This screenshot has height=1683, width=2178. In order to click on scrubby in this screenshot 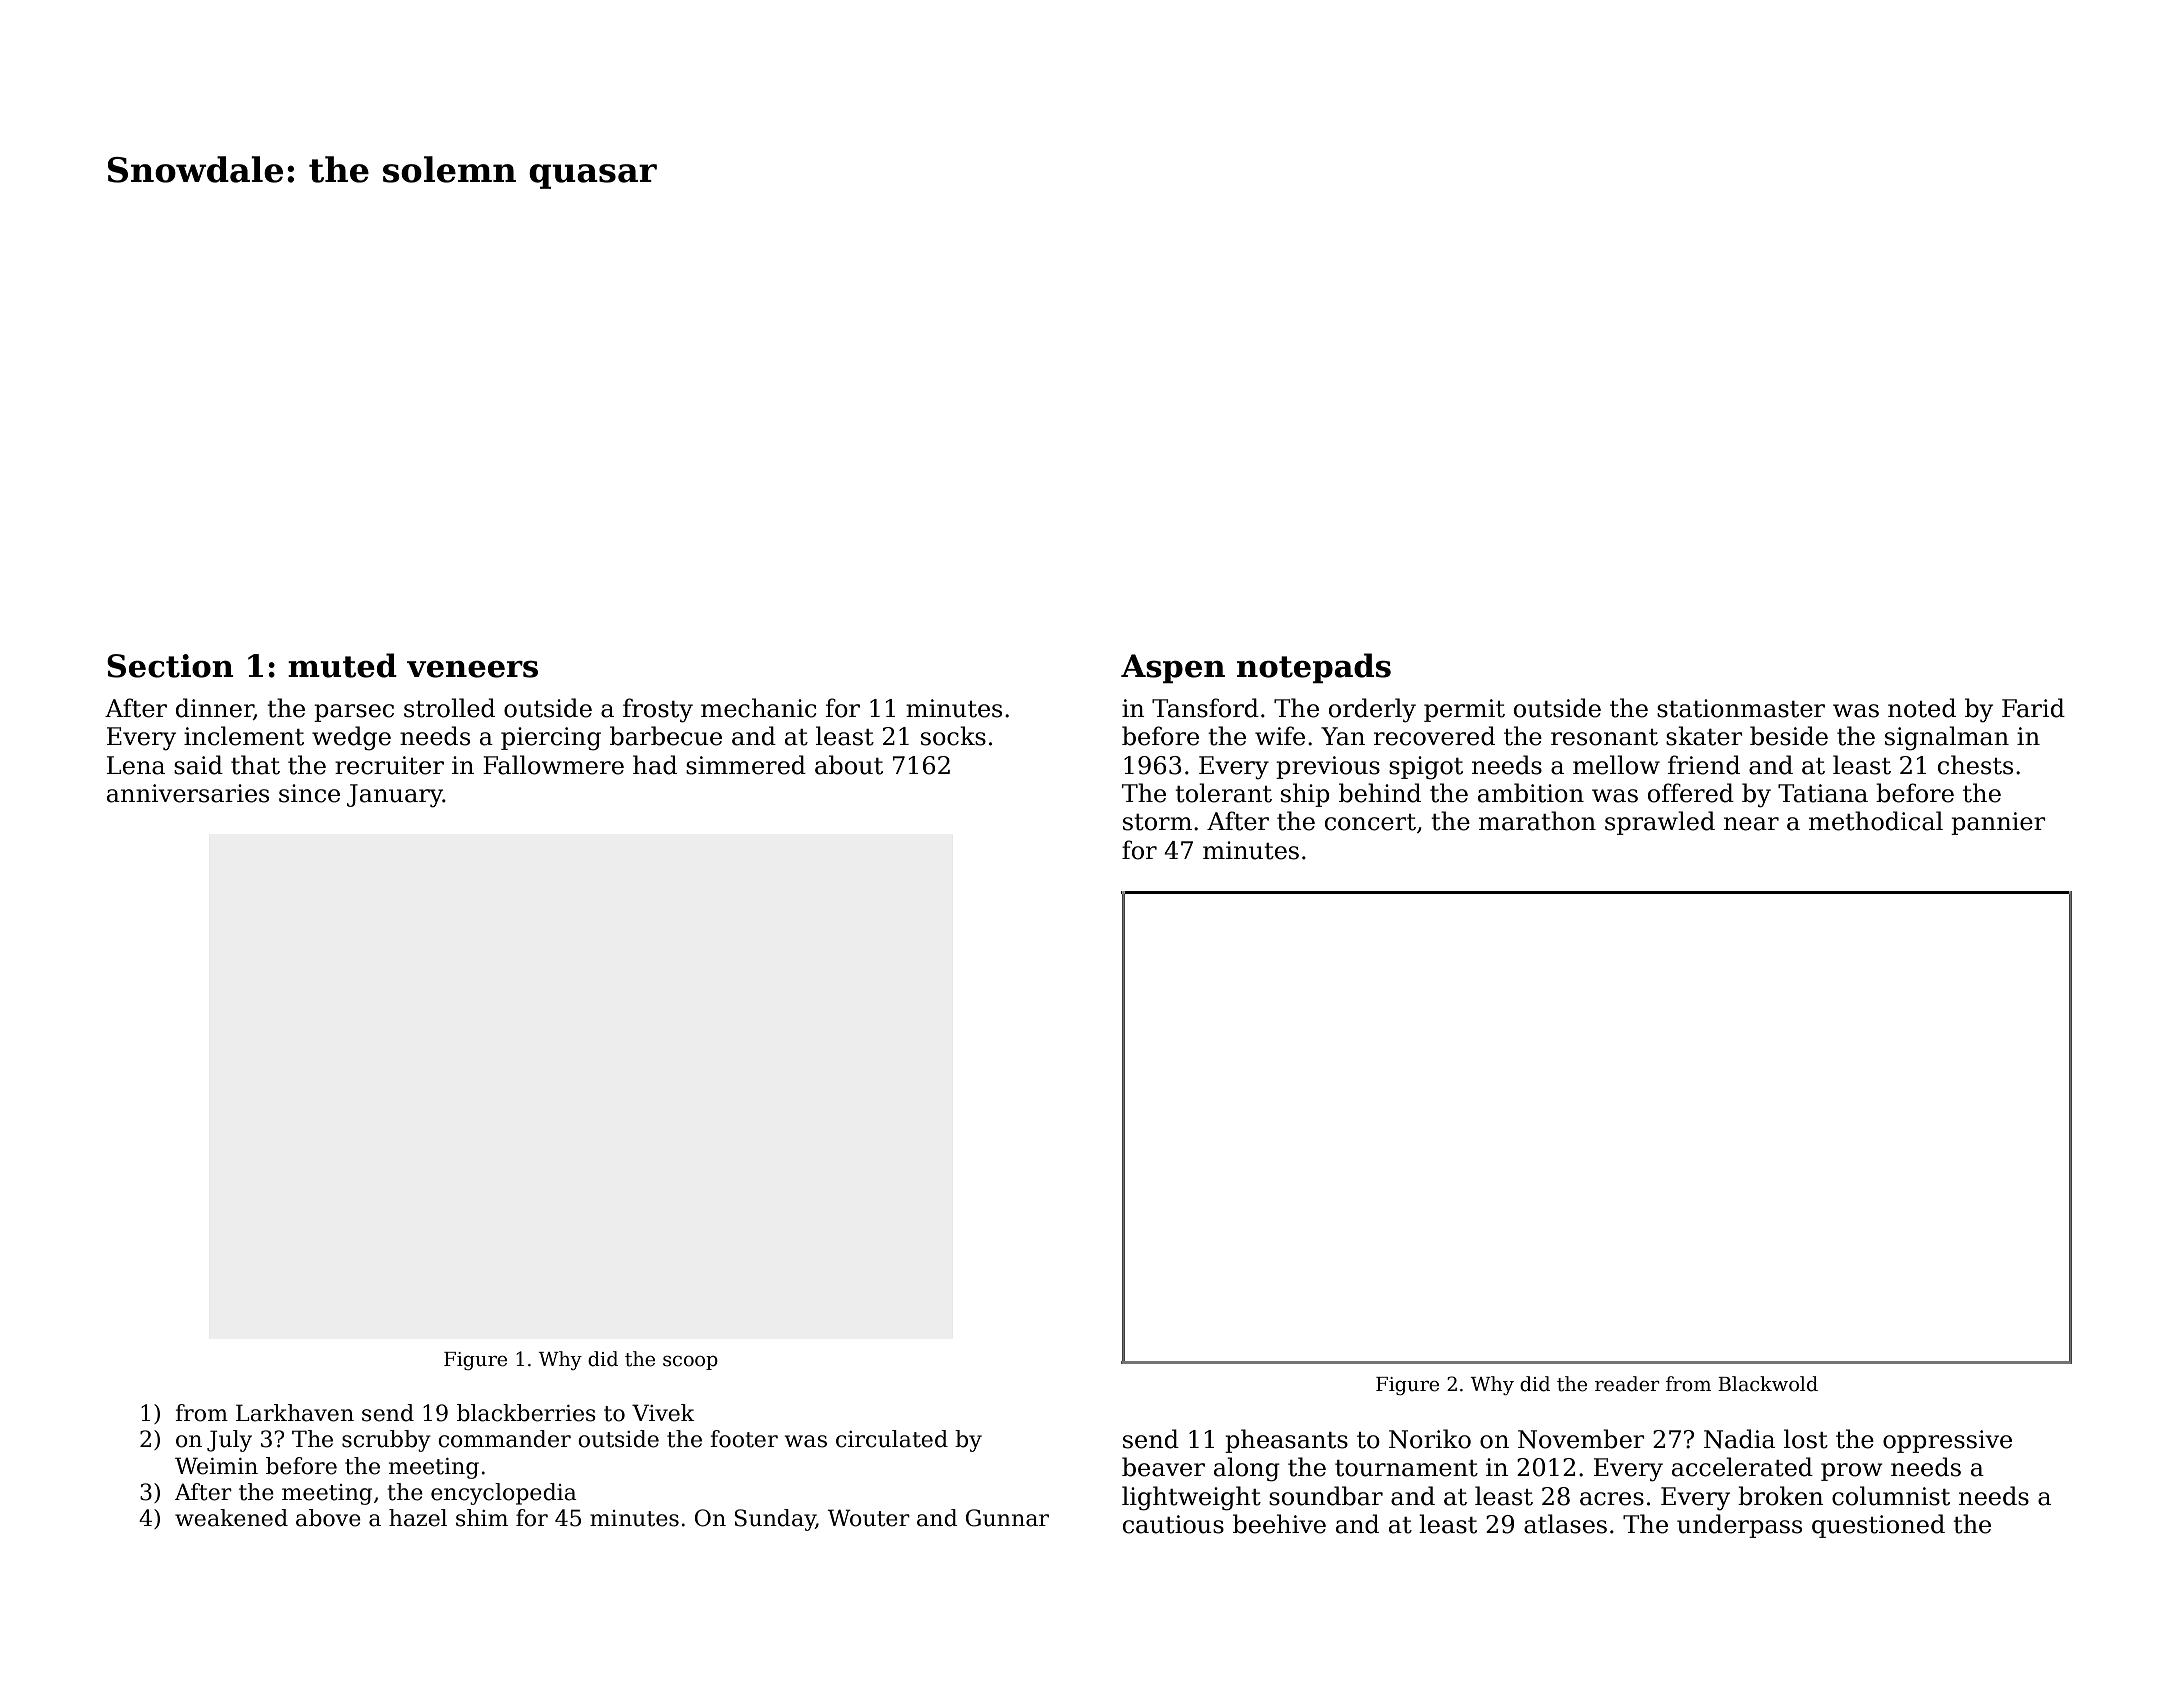, I will do `click(386, 1441)`.
